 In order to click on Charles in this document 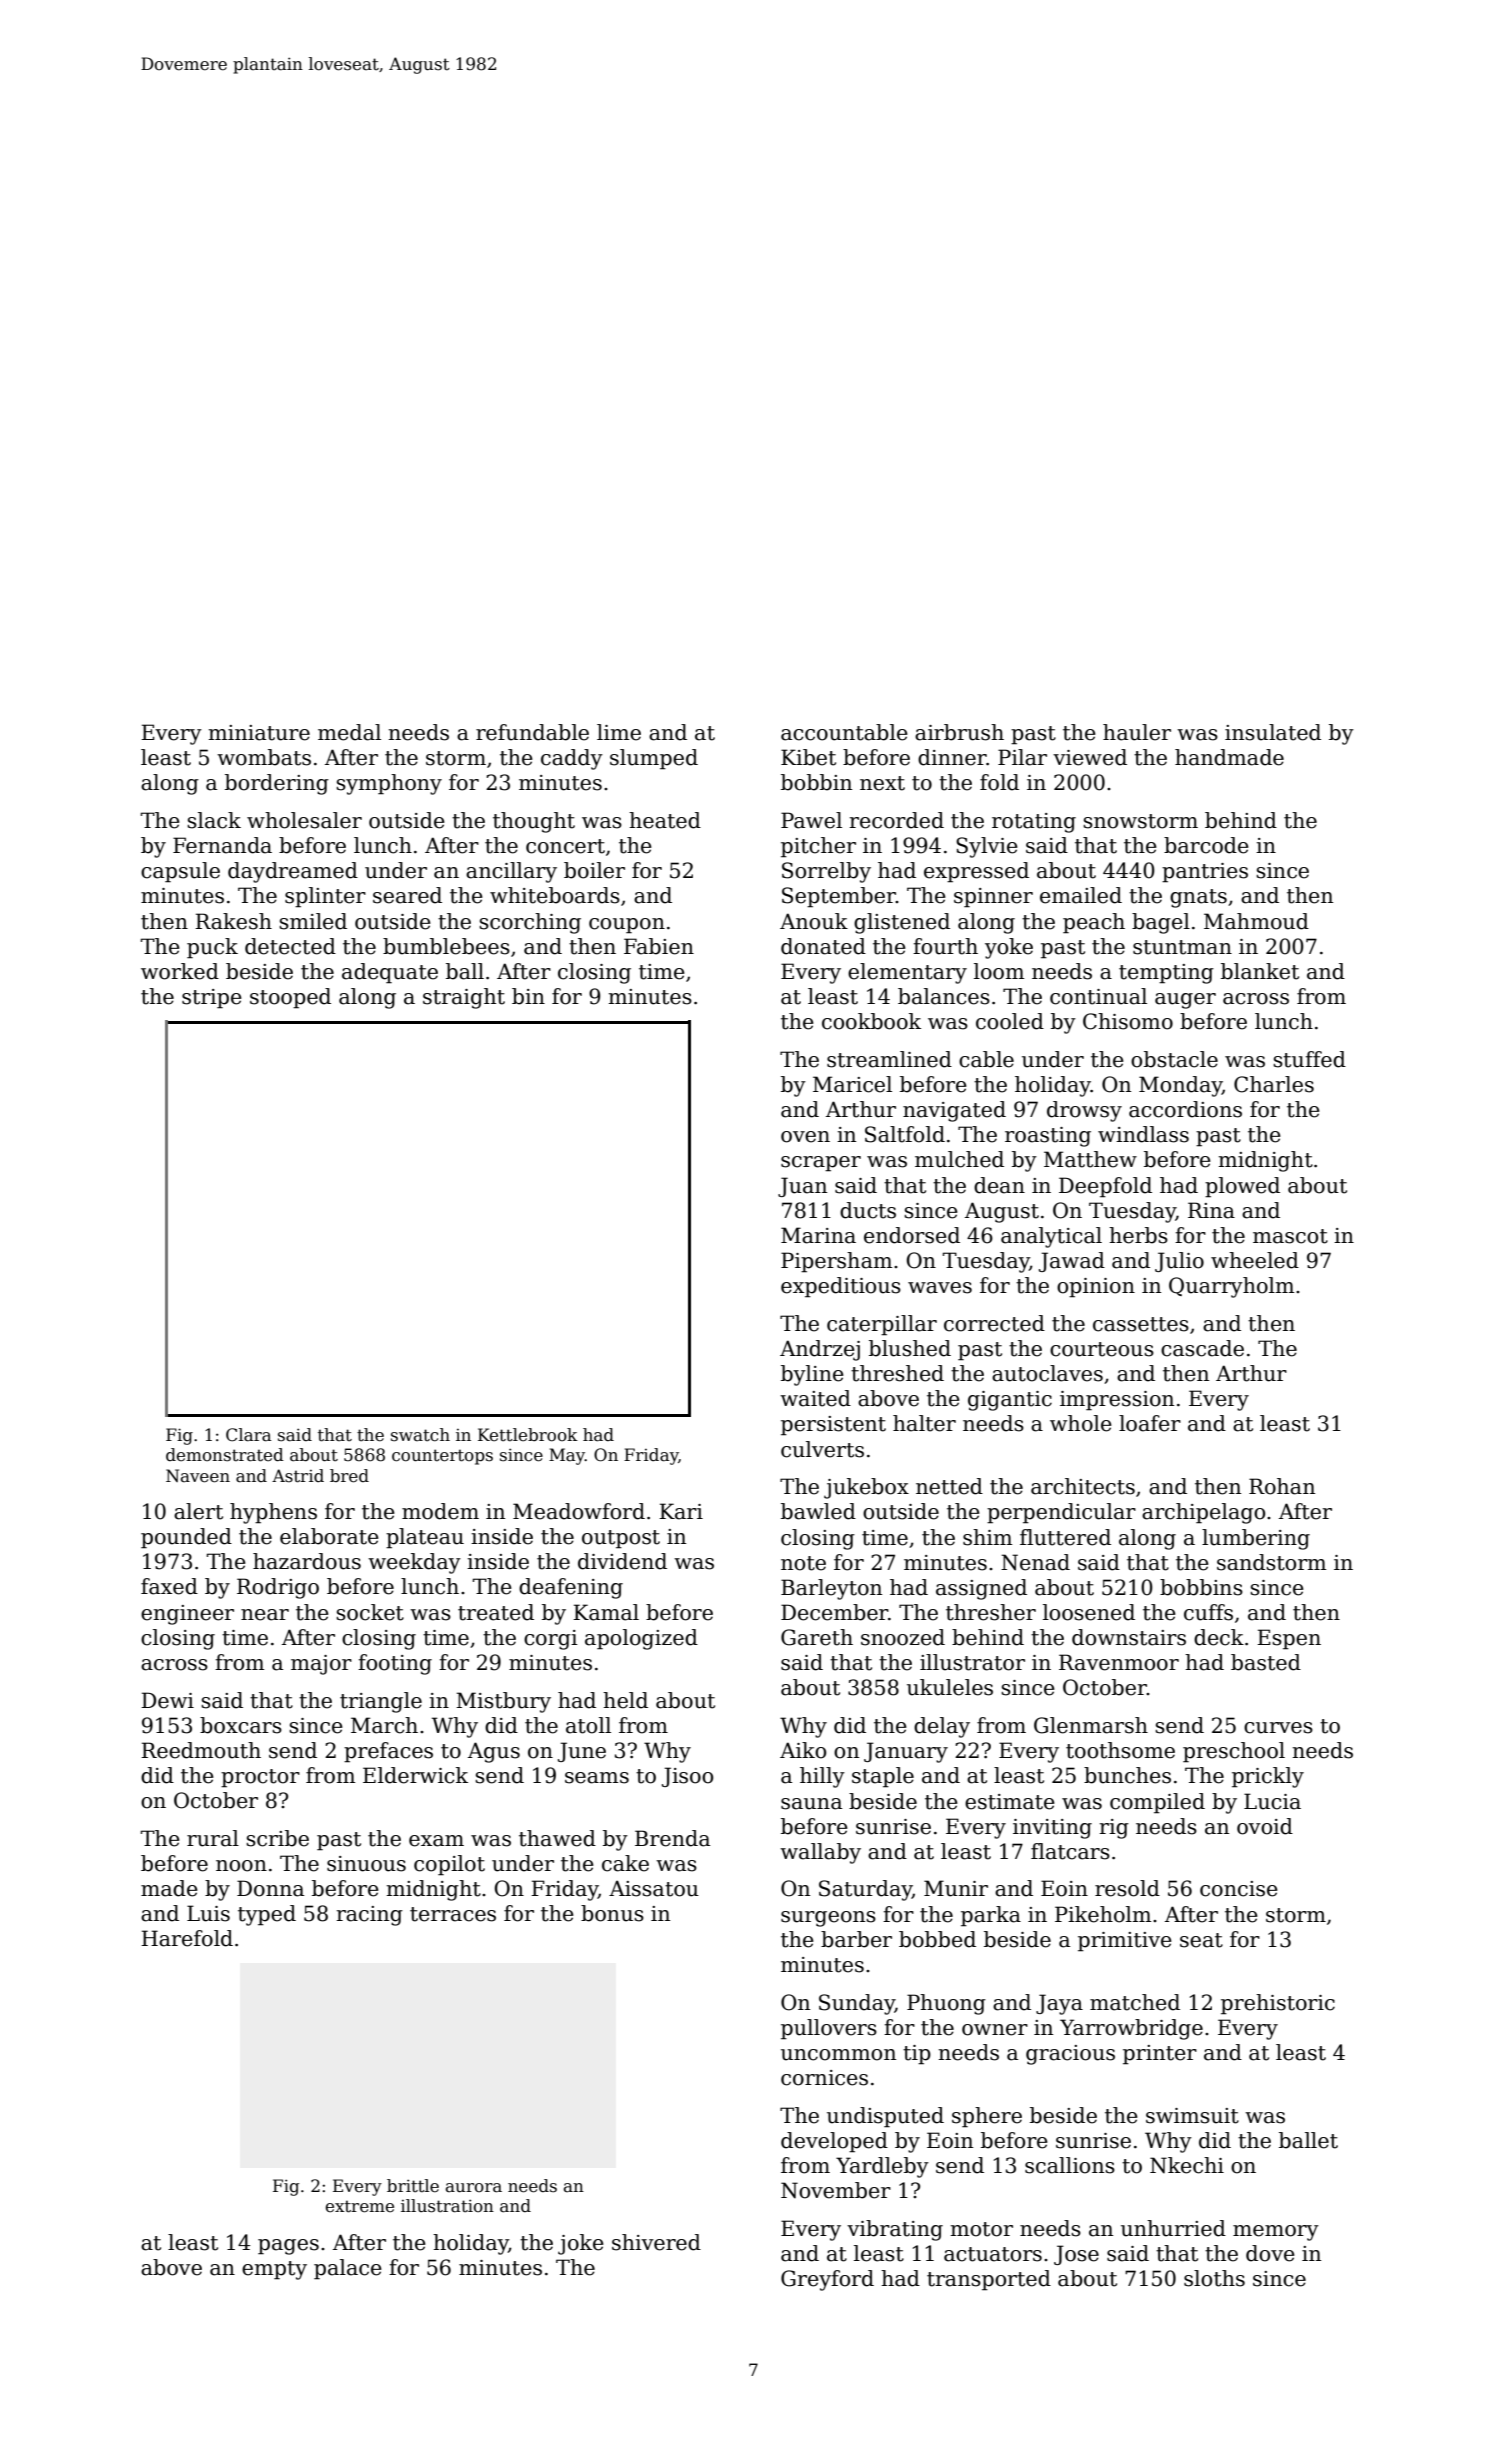, I will do `click(1274, 1084)`.
